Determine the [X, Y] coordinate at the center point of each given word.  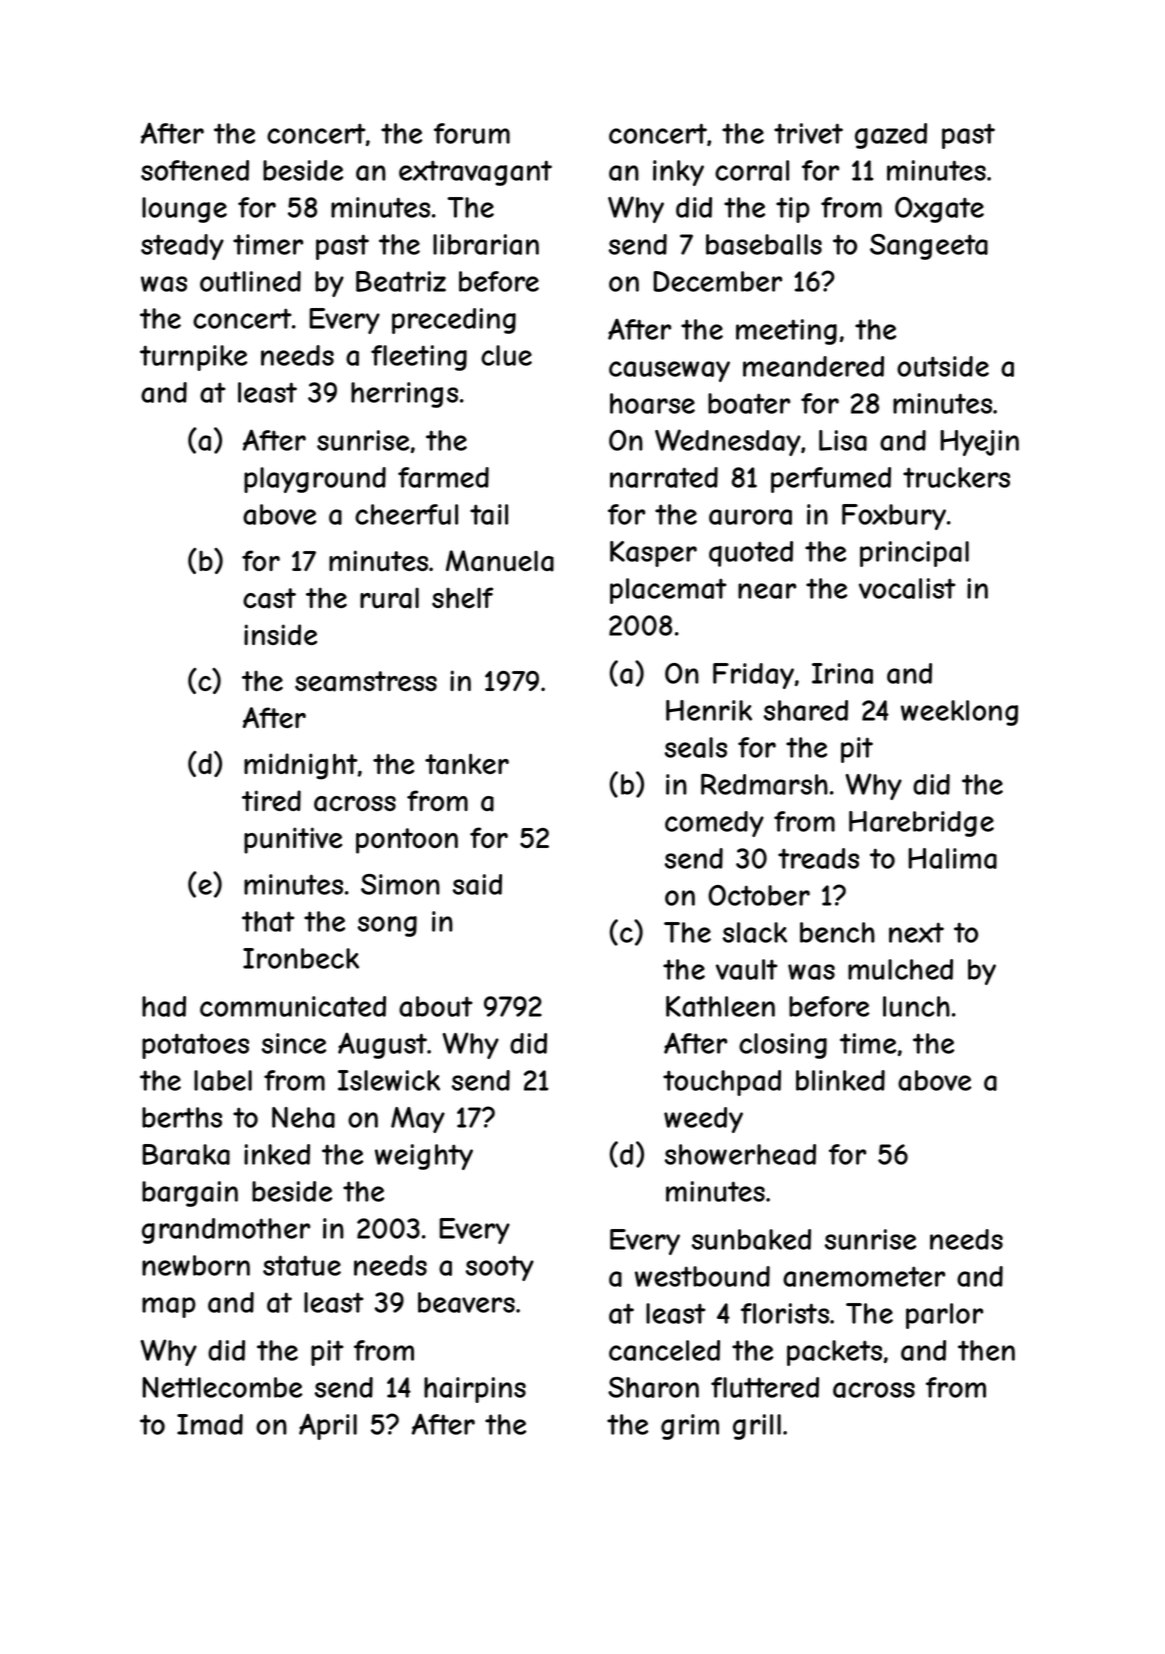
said [477, 884]
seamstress [366, 681]
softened [195, 170]
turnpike [193, 358]
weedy [703, 1120]
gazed [891, 136]
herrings [404, 395]
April [328, 1426]
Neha [303, 1117]
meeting [786, 332]
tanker [467, 764]
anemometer [864, 1276]
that [268, 921]
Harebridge [921, 824]
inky [678, 173]
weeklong [959, 713]
